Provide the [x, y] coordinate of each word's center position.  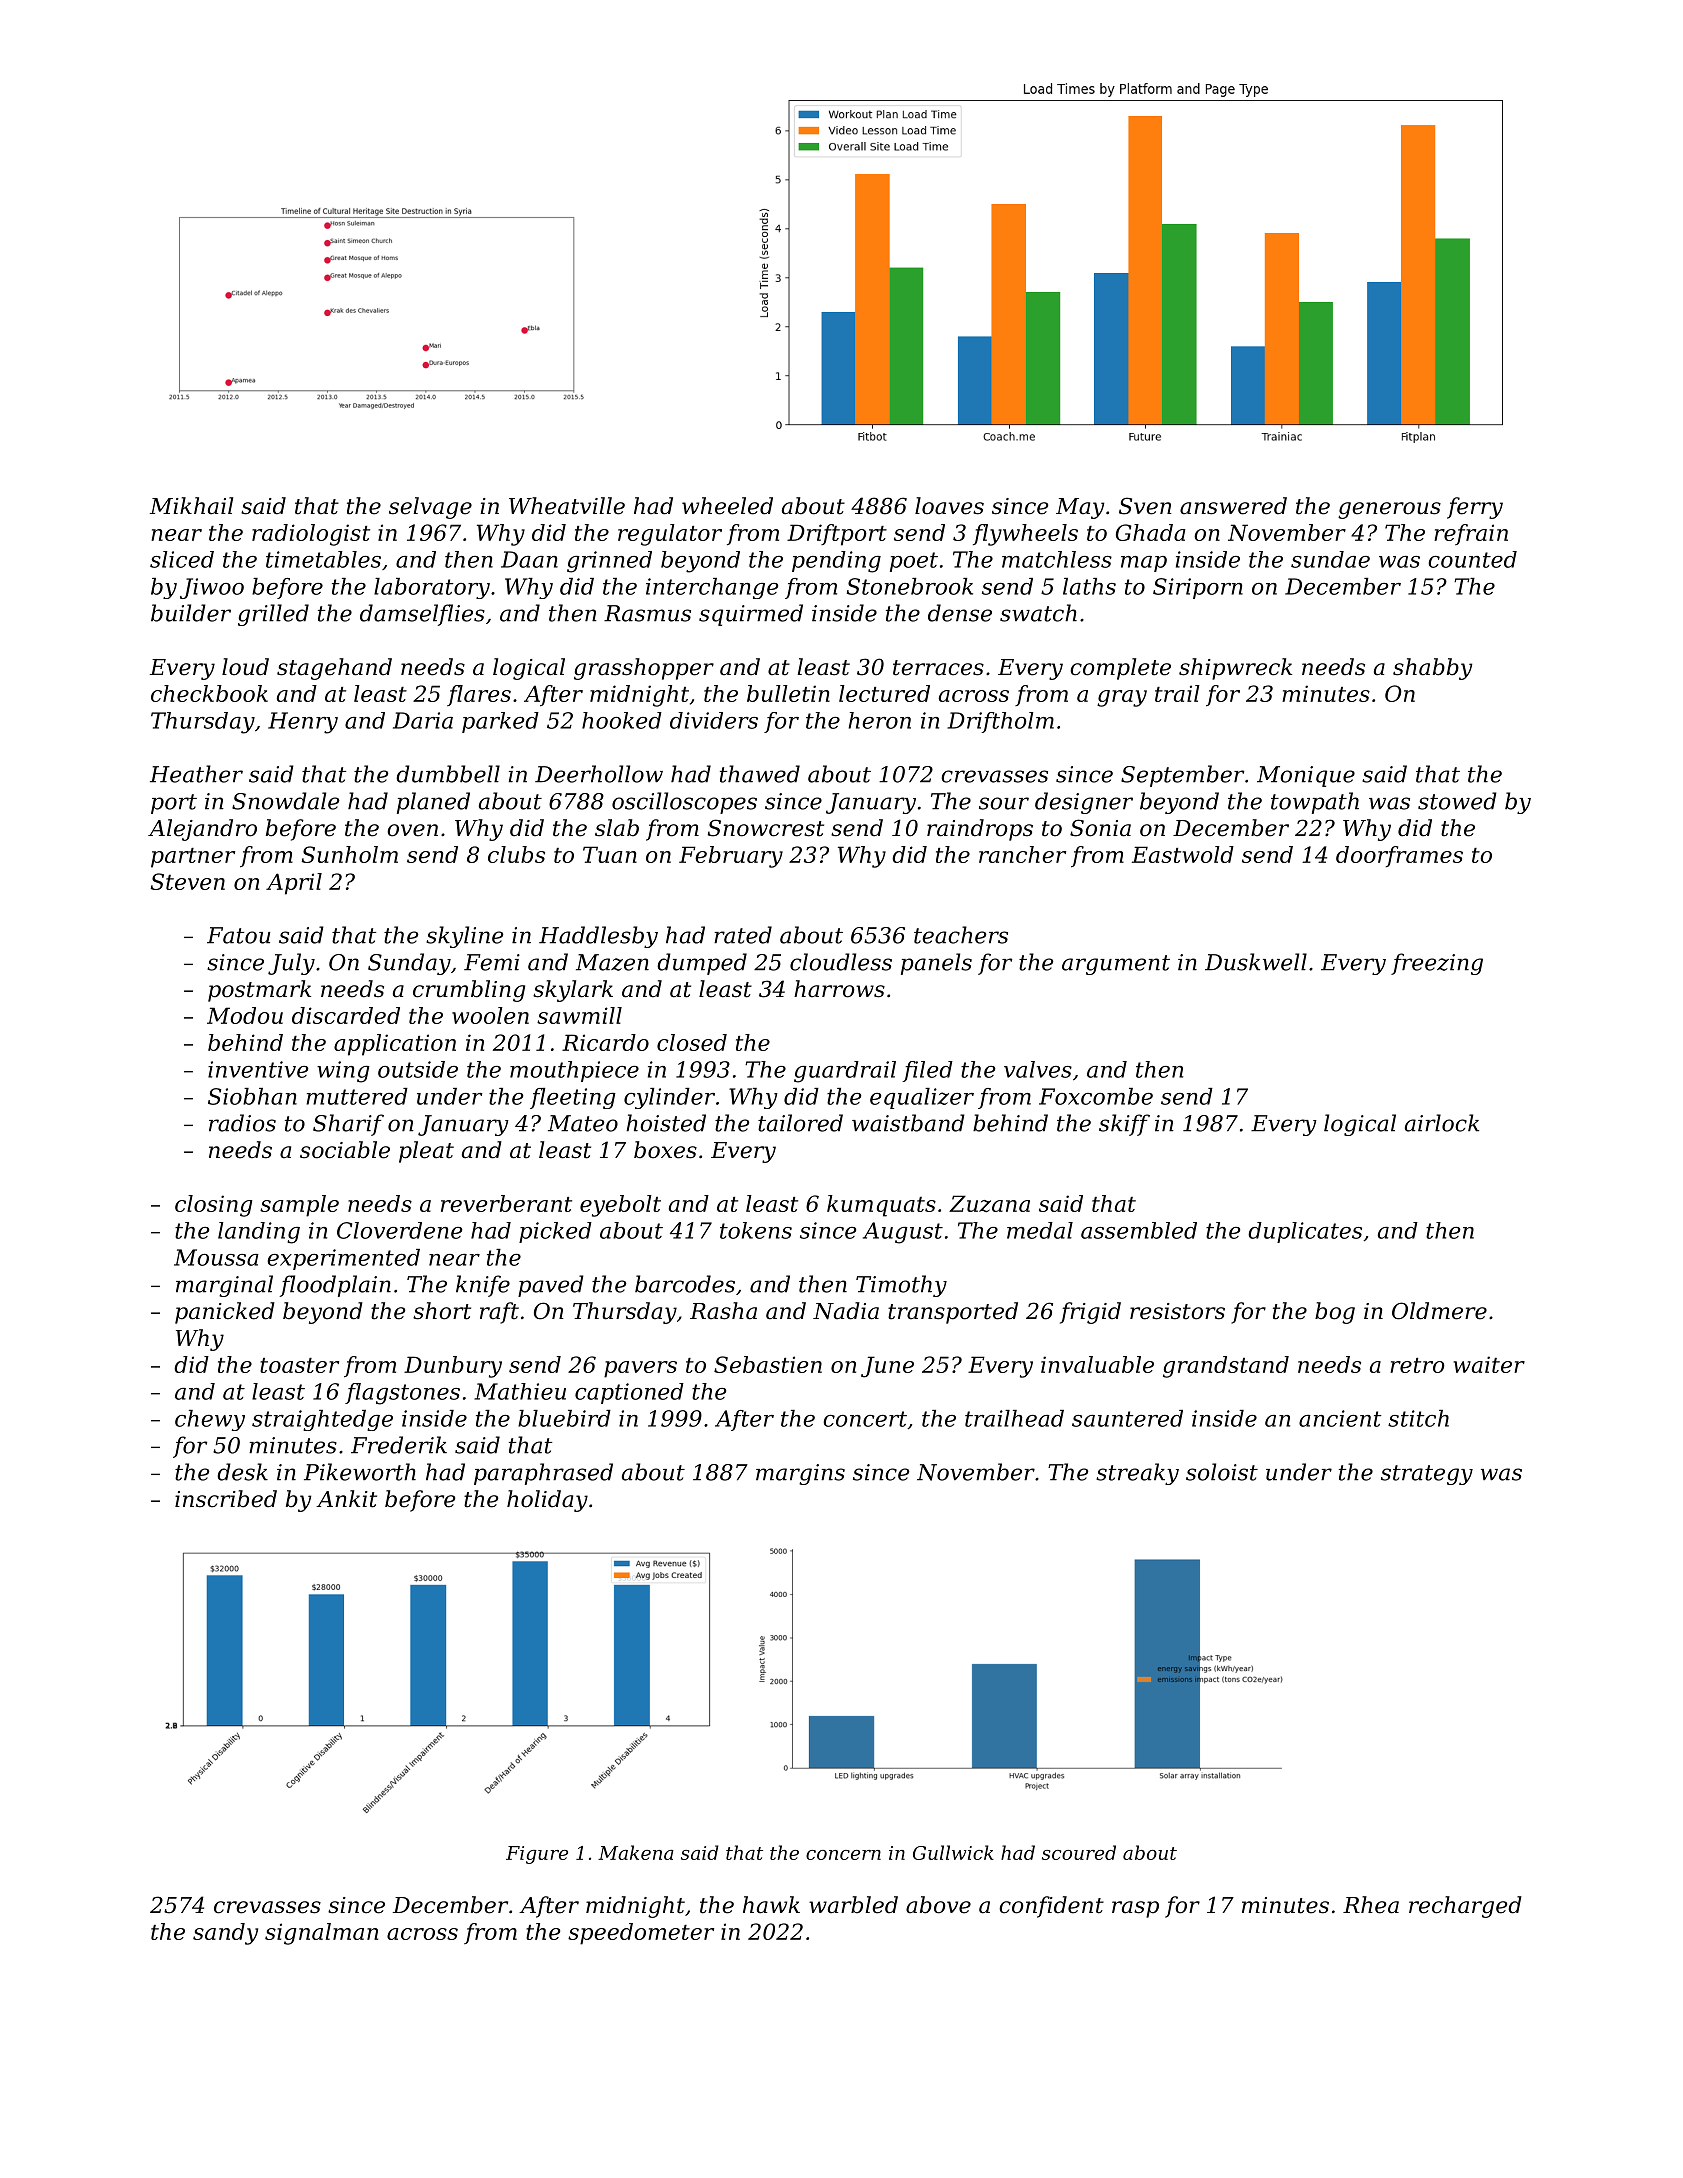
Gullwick [953, 1852]
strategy [1427, 1475]
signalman [321, 1934]
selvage [430, 508]
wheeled [727, 506]
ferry [1475, 508]
